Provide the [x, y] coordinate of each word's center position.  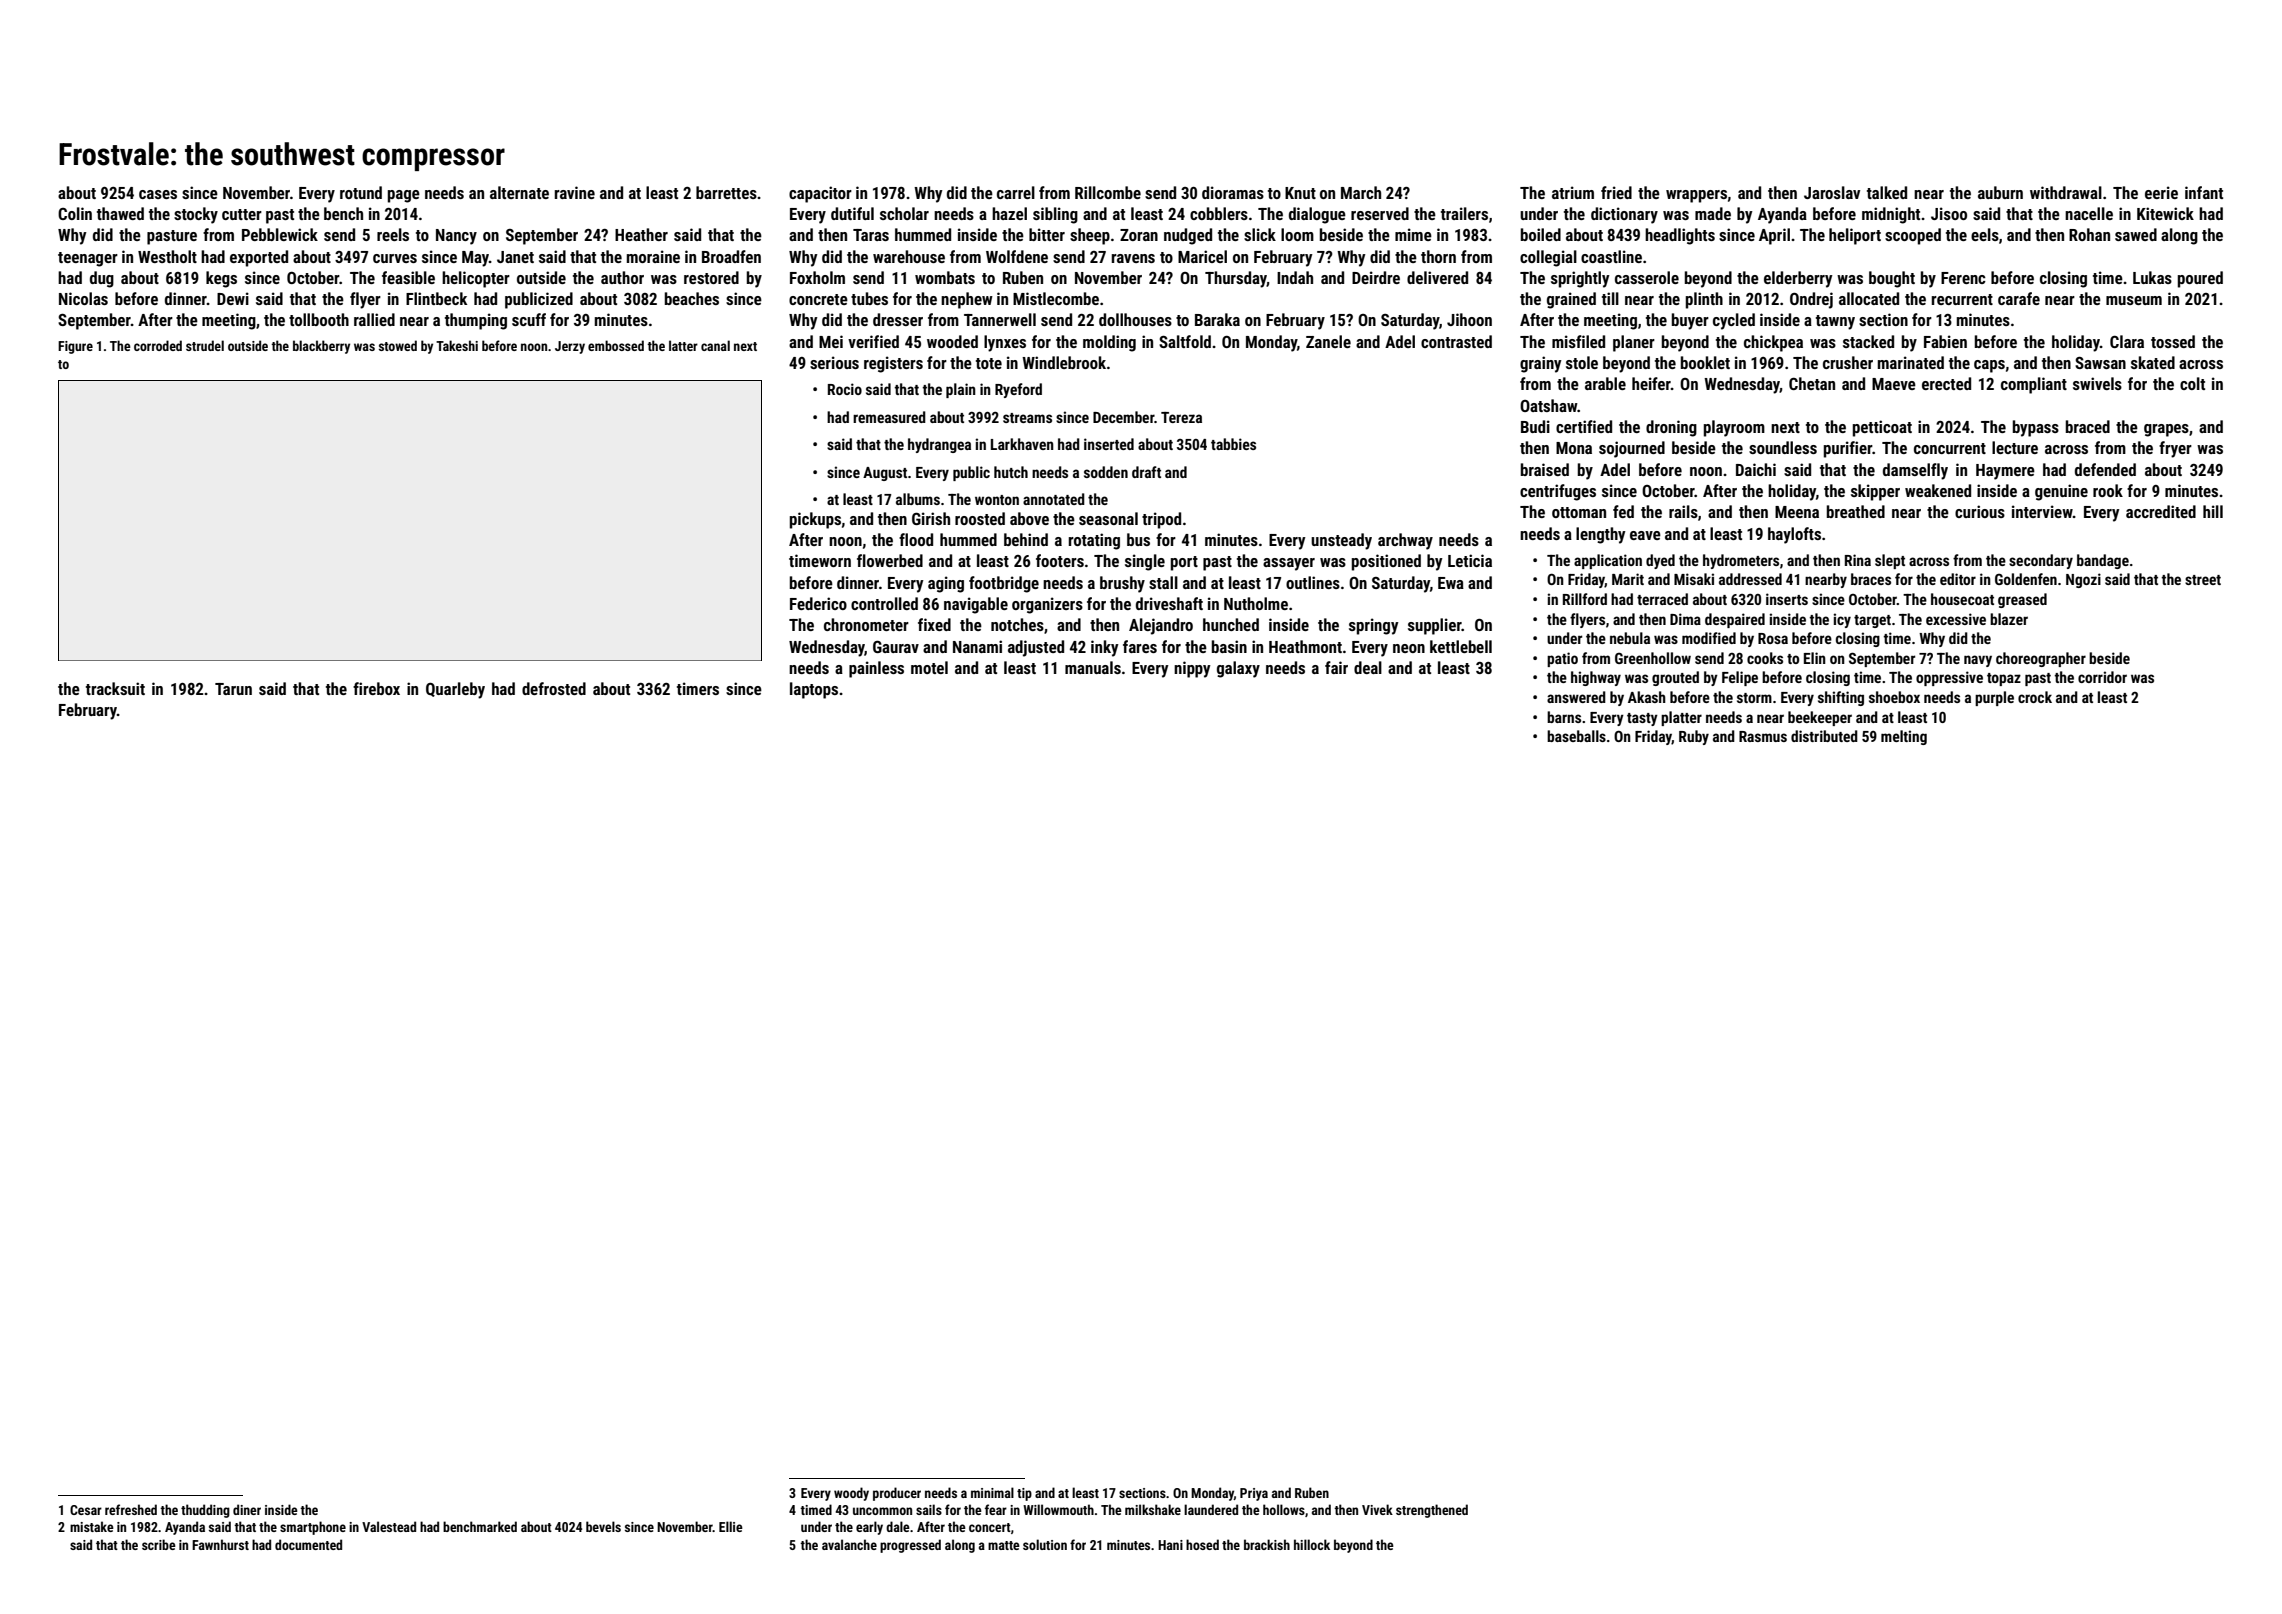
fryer [2175, 449]
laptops [814, 690]
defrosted [554, 688]
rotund [361, 192]
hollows [1284, 1509]
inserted [1109, 444]
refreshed [131, 1509]
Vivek [1377, 1509]
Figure [75, 347]
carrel [1016, 192]
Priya [1254, 1494]
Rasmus [1763, 736]
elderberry [1798, 279]
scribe [159, 1544]
